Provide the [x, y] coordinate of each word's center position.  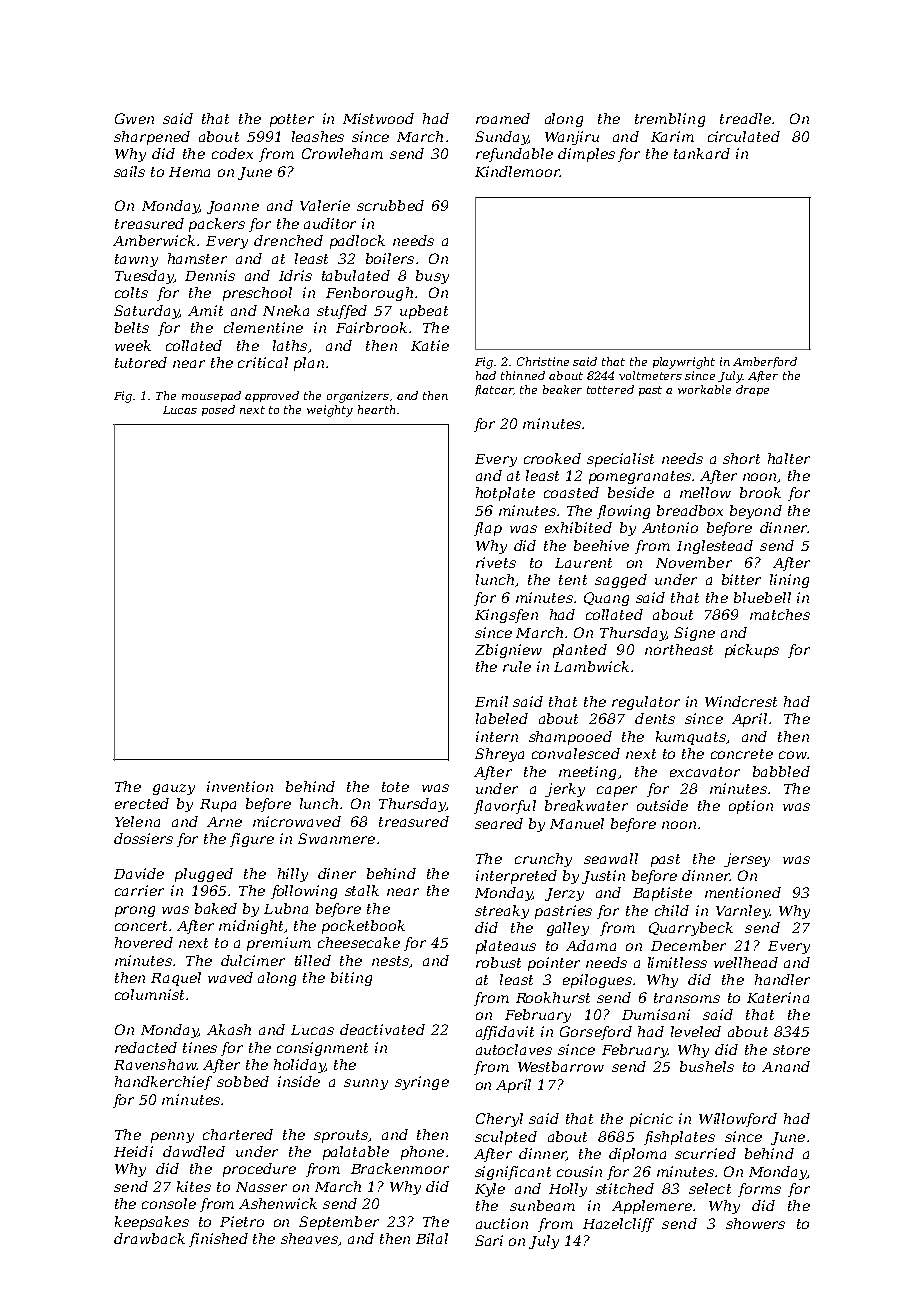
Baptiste [662, 894]
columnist [149, 994]
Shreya [499, 755]
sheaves [309, 1238]
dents [655, 718]
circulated [744, 136]
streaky [502, 912]
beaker [562, 389]
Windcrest [741, 701]
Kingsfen [506, 616]
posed [218, 410]
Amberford [765, 362]
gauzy [174, 789]
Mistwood [378, 118]
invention [240, 786]
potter [292, 120]
